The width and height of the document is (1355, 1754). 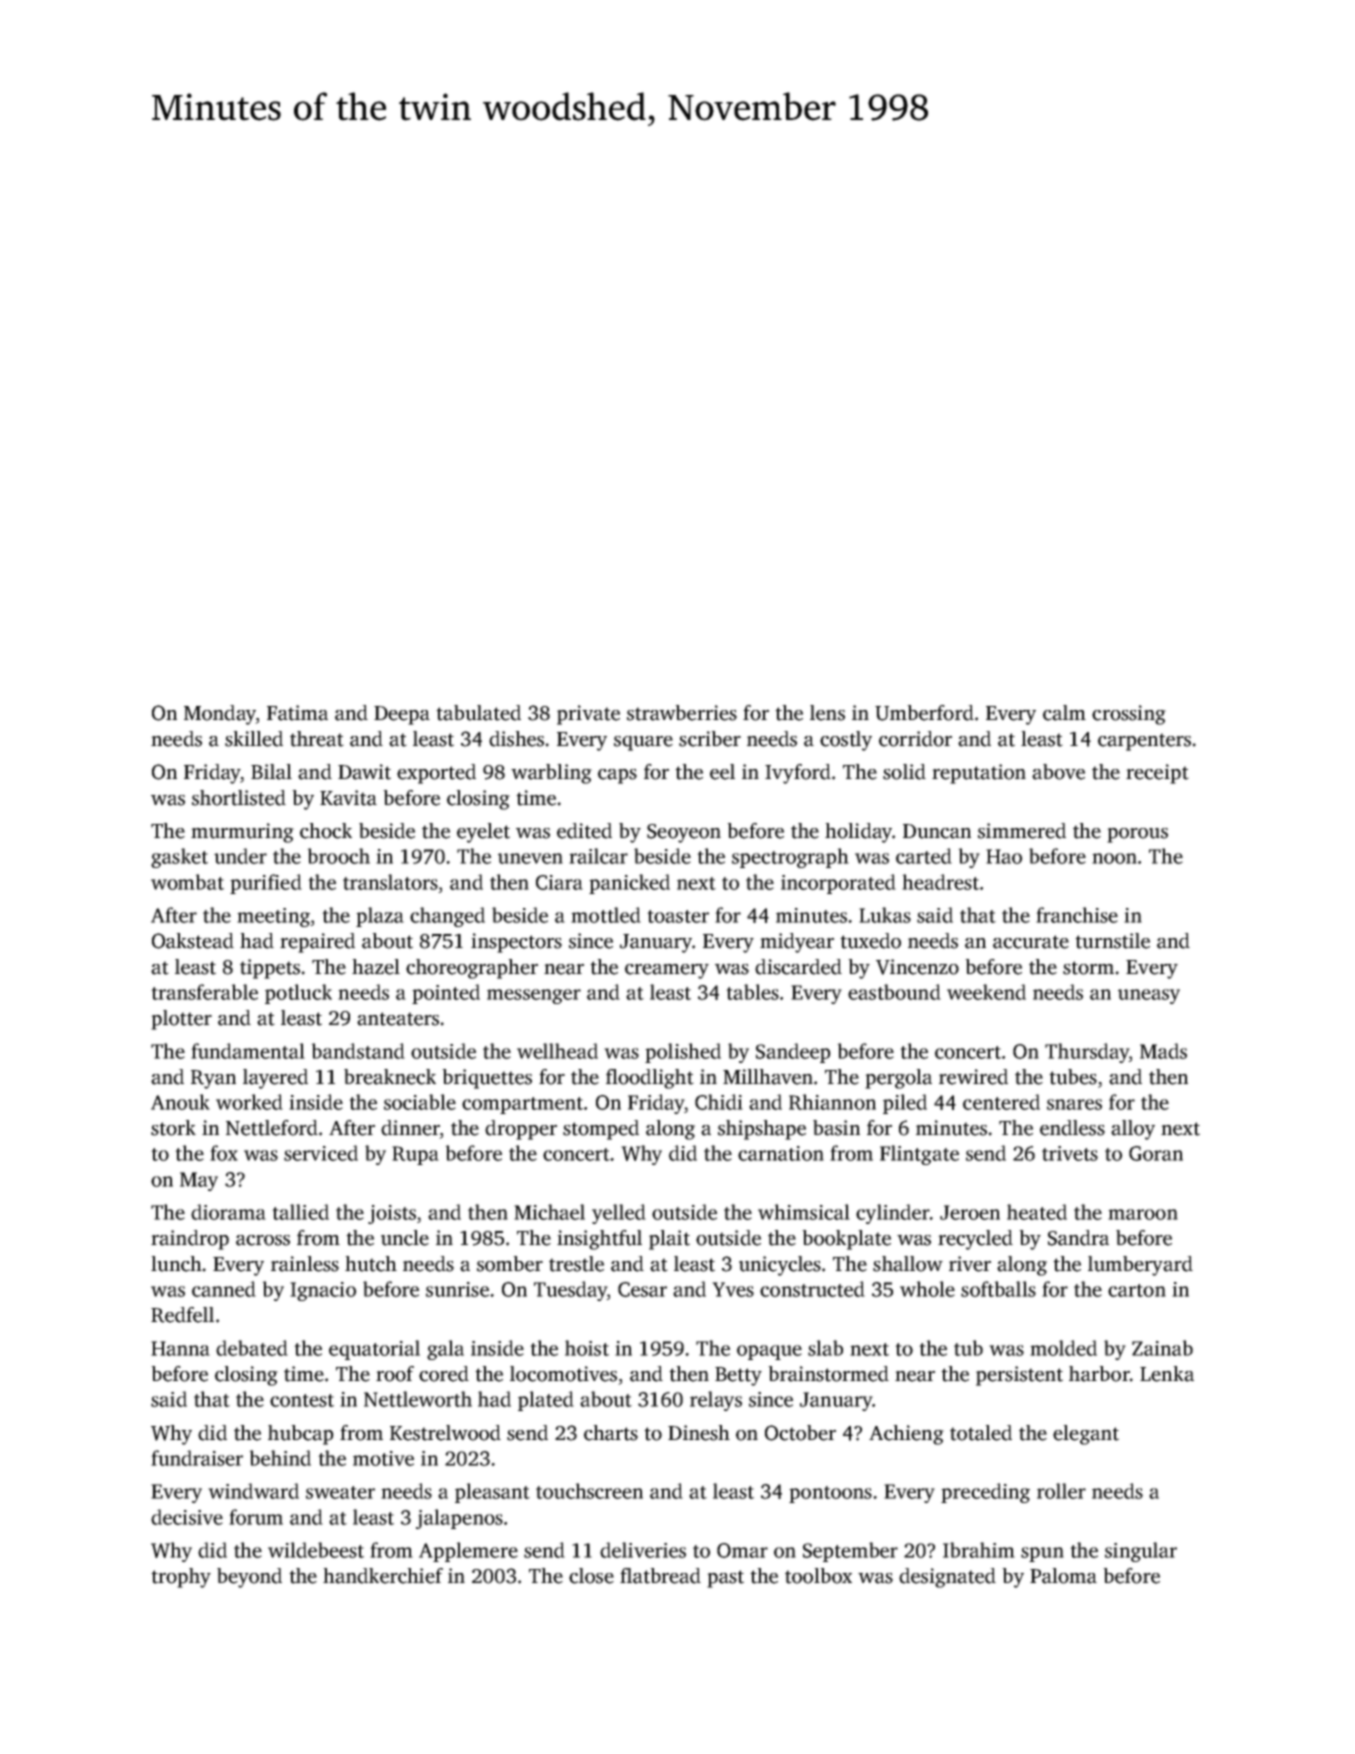 What do you see at coordinates (302, 1400) in the document?
I see `contest` at bounding box center [302, 1400].
